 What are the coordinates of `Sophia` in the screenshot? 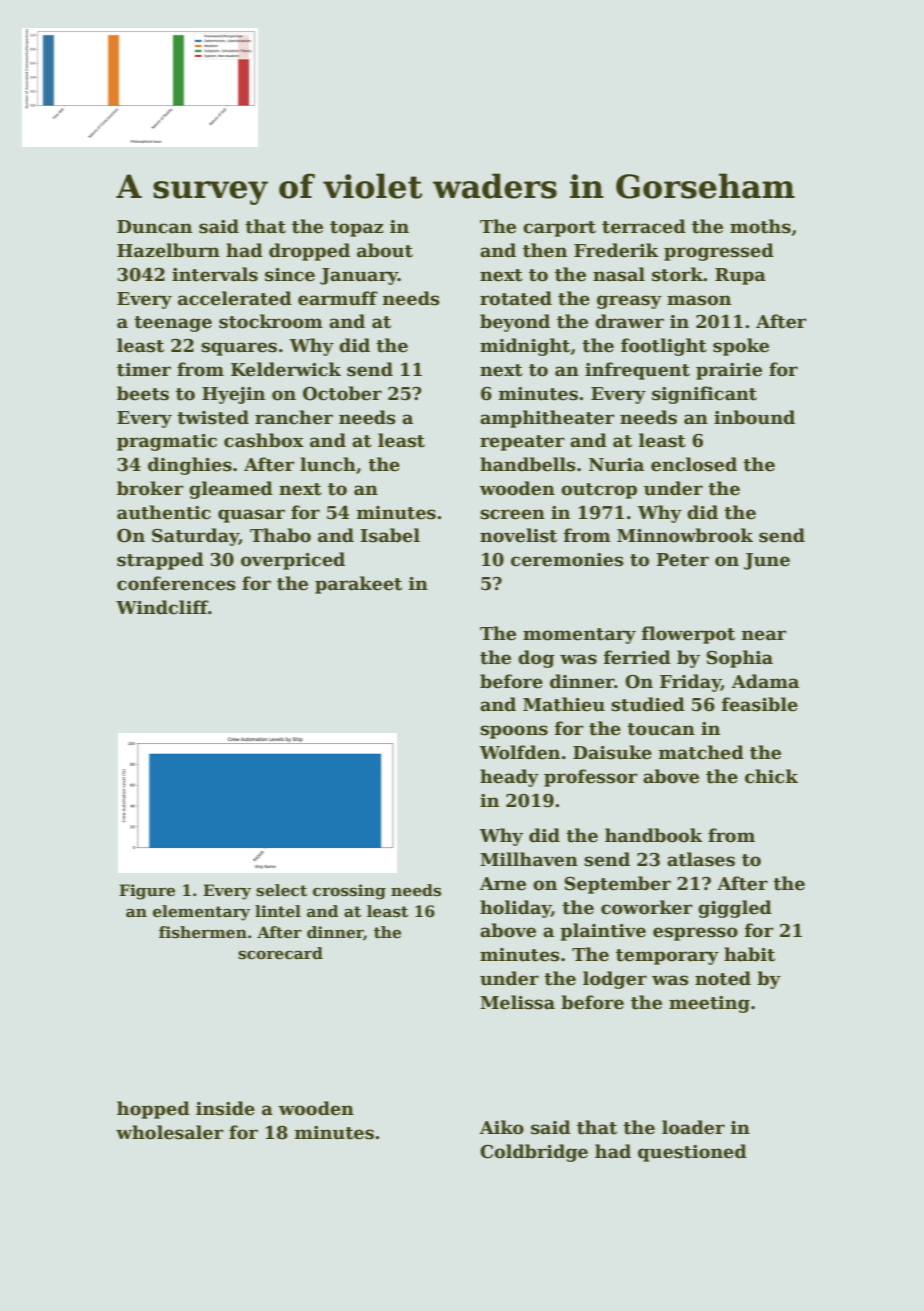 It's located at (740, 659).
